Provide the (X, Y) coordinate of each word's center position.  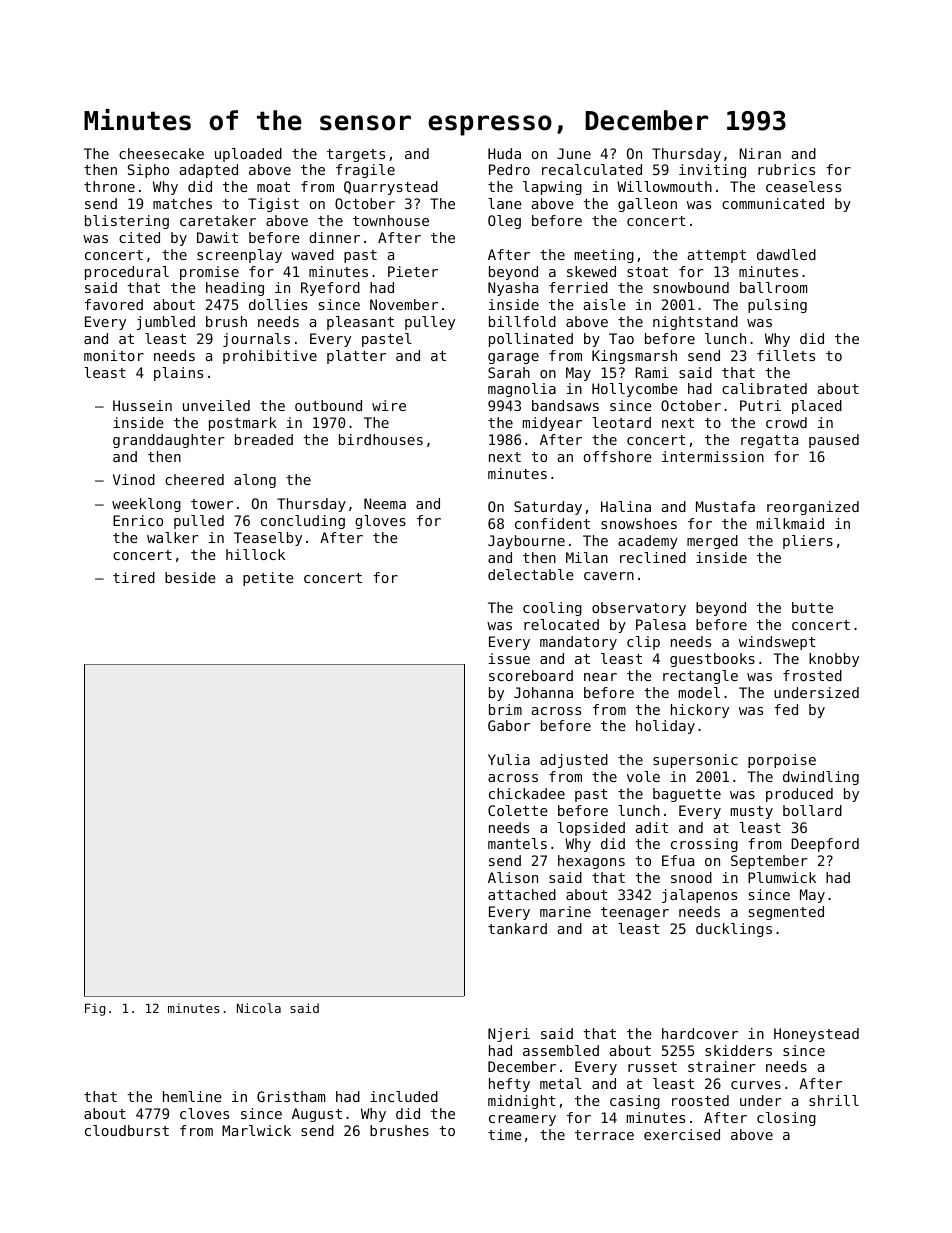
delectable (531, 574)
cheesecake (161, 153)
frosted (812, 675)
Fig (95, 1009)
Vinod (134, 479)
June (574, 153)
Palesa (661, 624)
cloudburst (127, 1130)
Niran (760, 153)
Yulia (509, 759)
